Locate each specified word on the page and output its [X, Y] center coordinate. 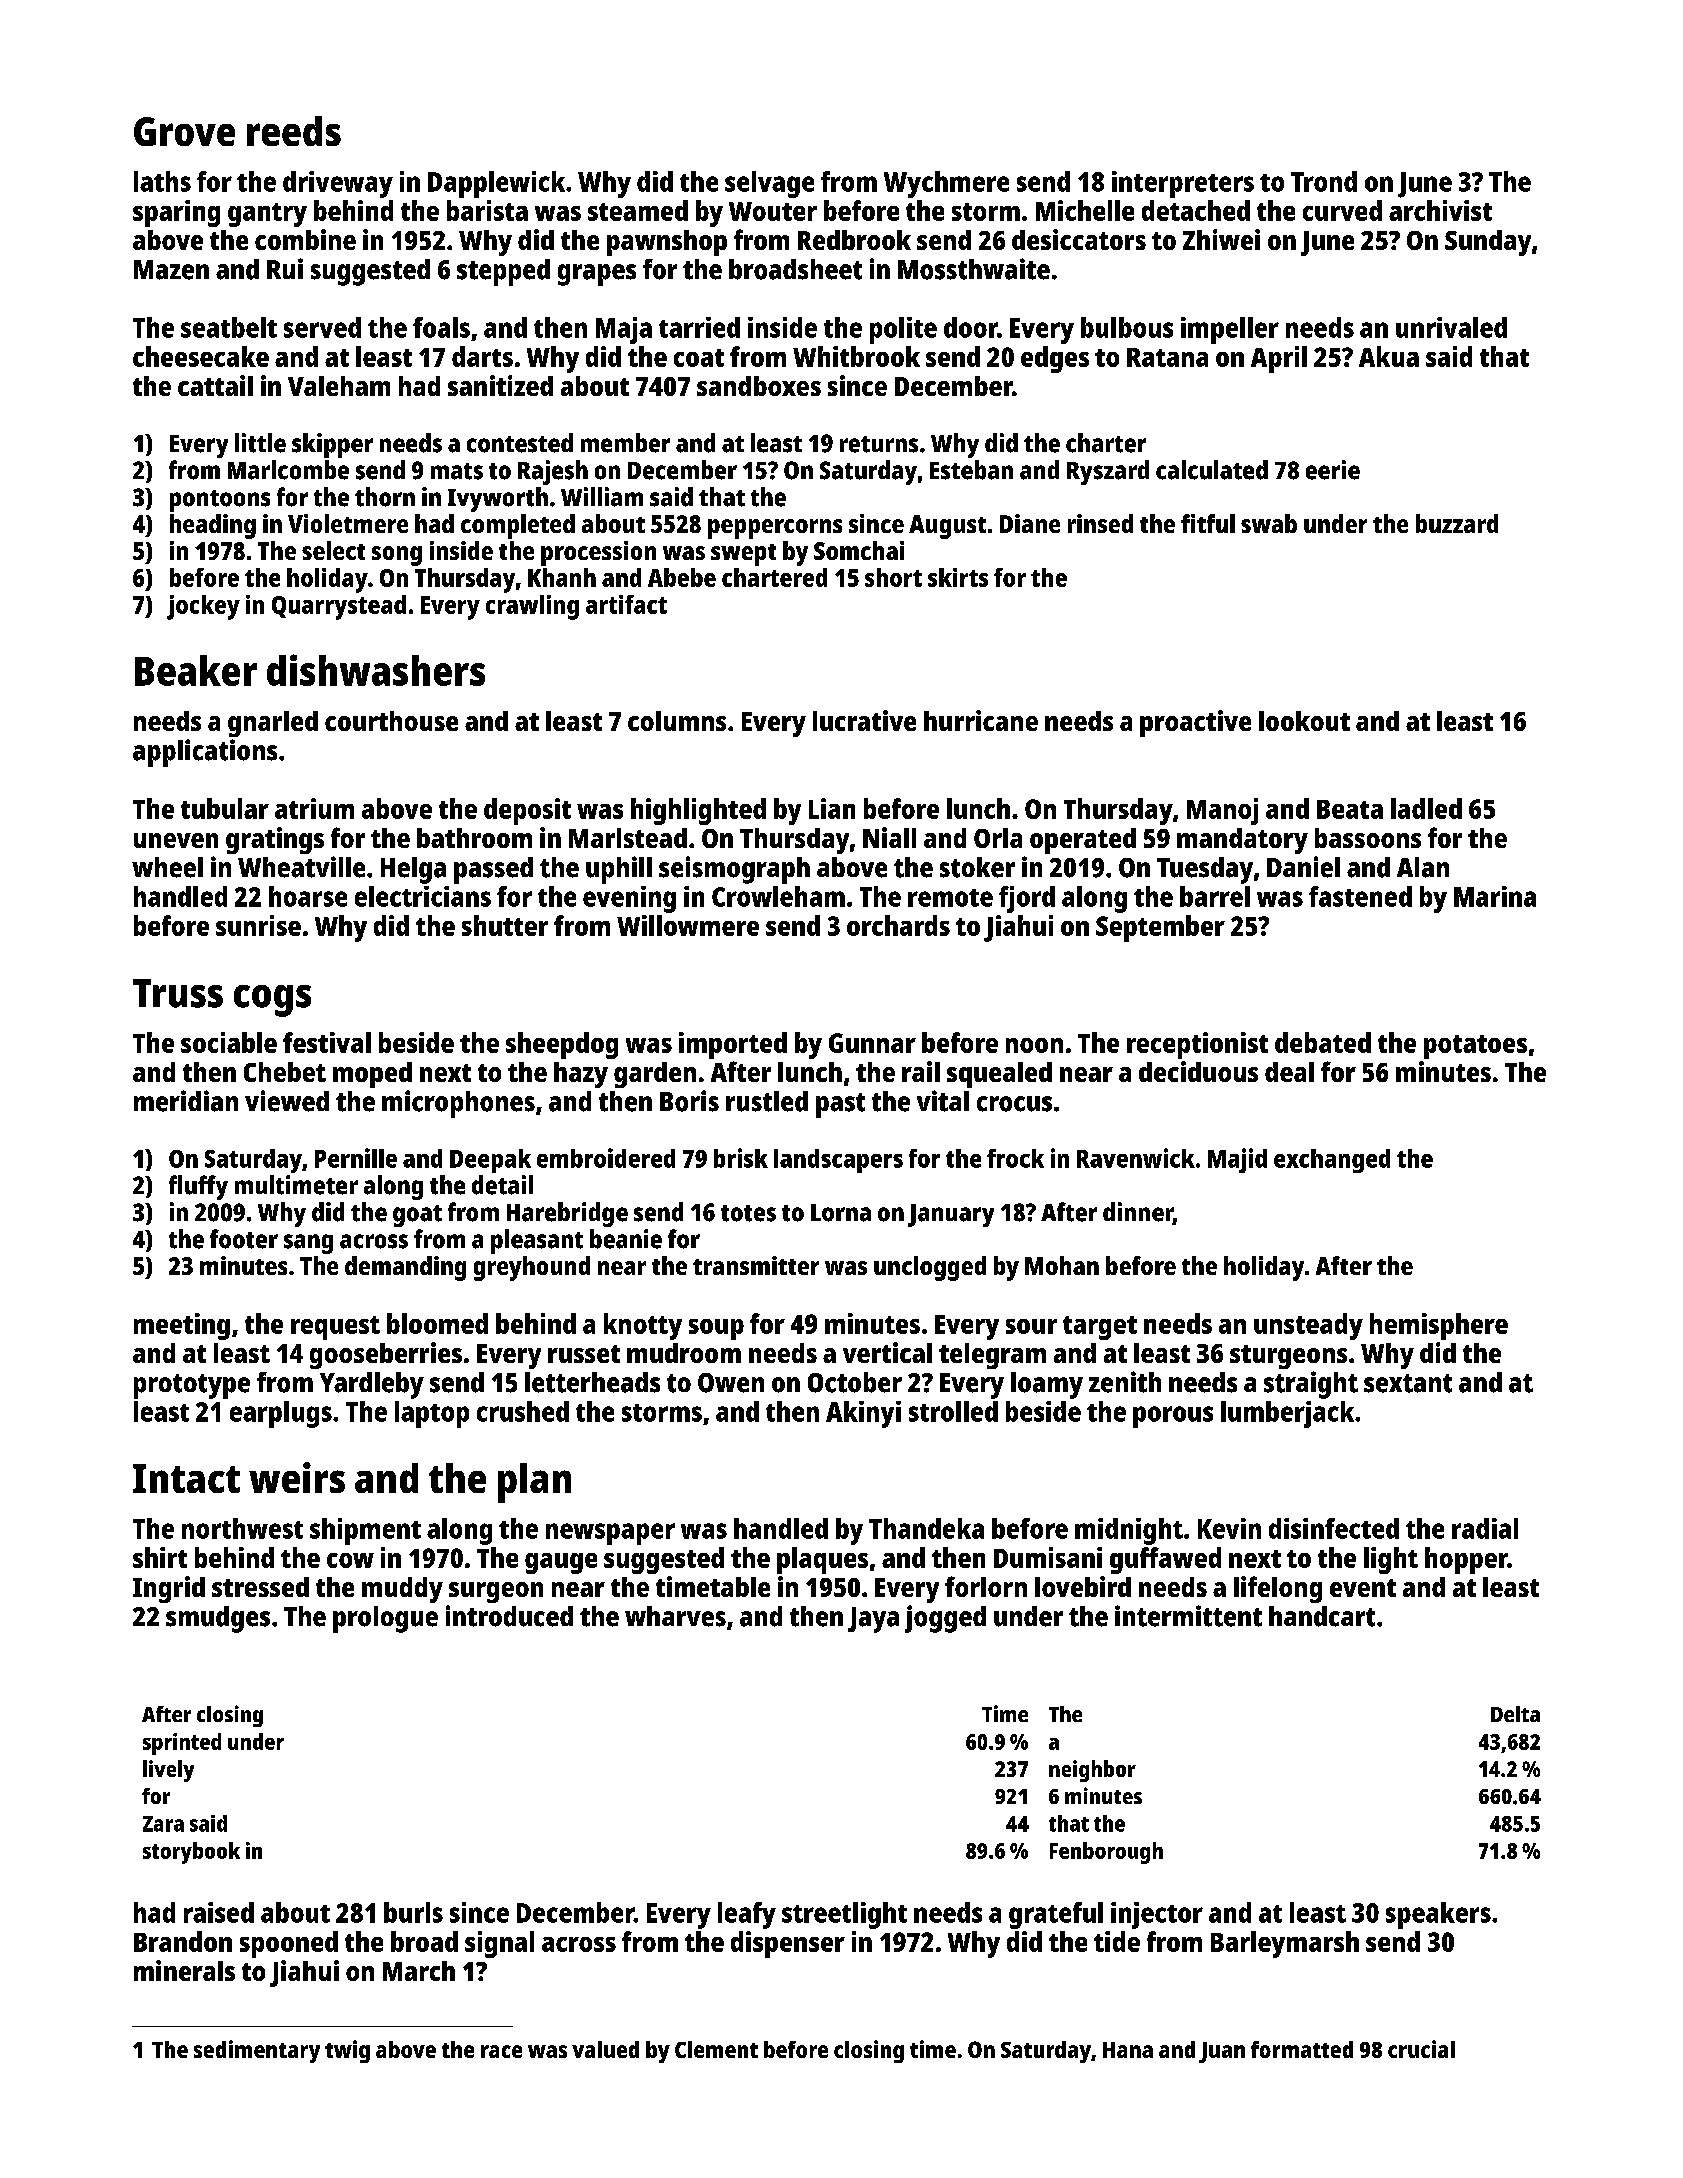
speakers [1438, 1915]
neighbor [1092, 1771]
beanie [626, 1239]
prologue [385, 1619]
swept [743, 555]
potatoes [1475, 1047]
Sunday [1488, 243]
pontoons [220, 501]
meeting [182, 1326]
